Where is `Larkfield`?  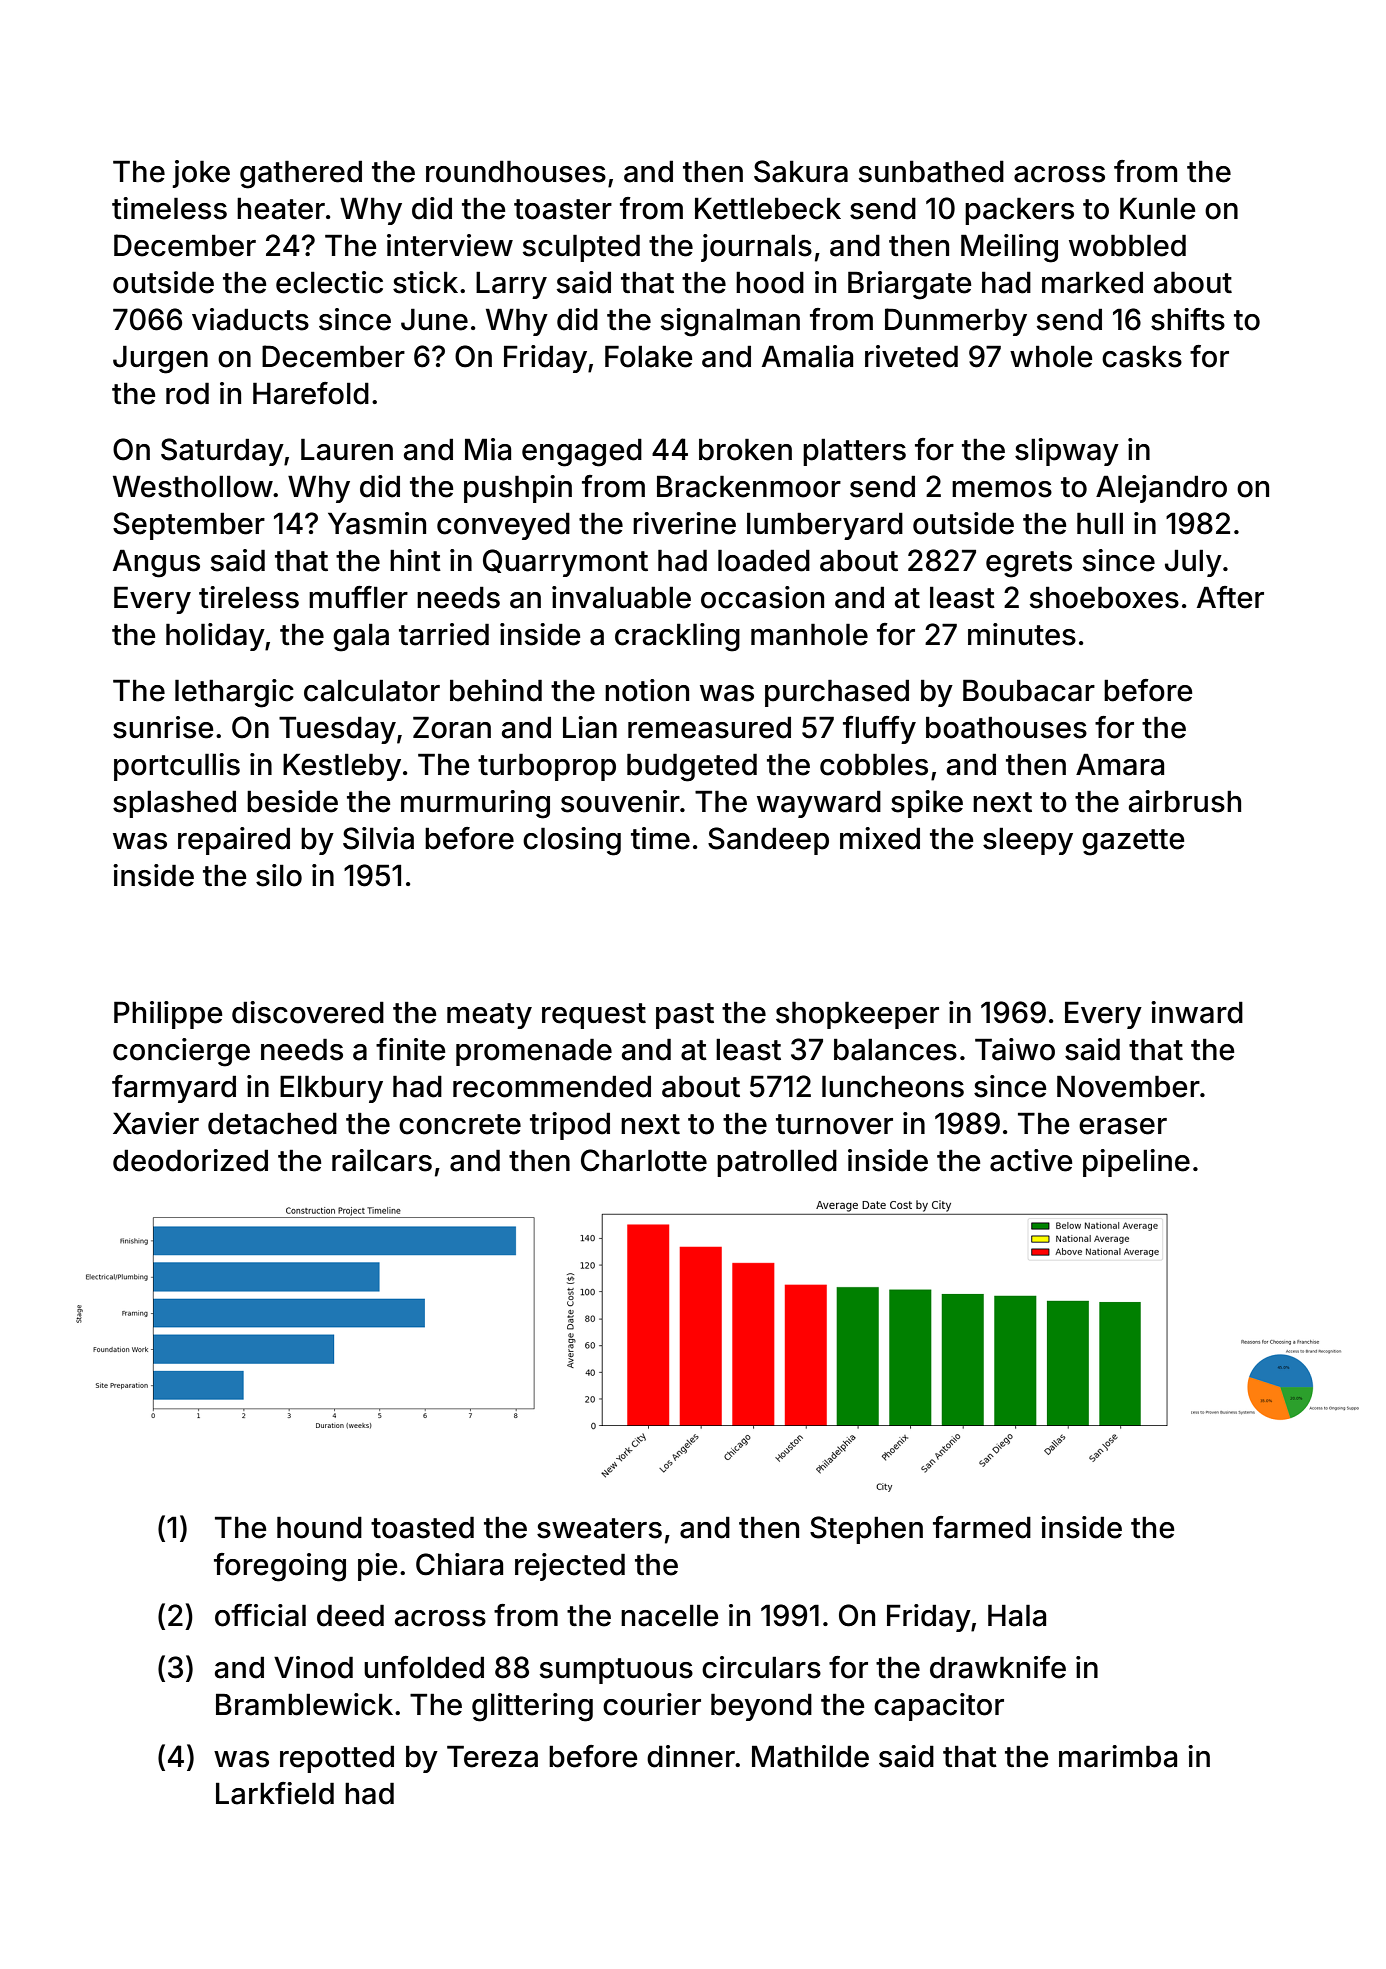
Larkfield is located at coordinates (275, 1793).
